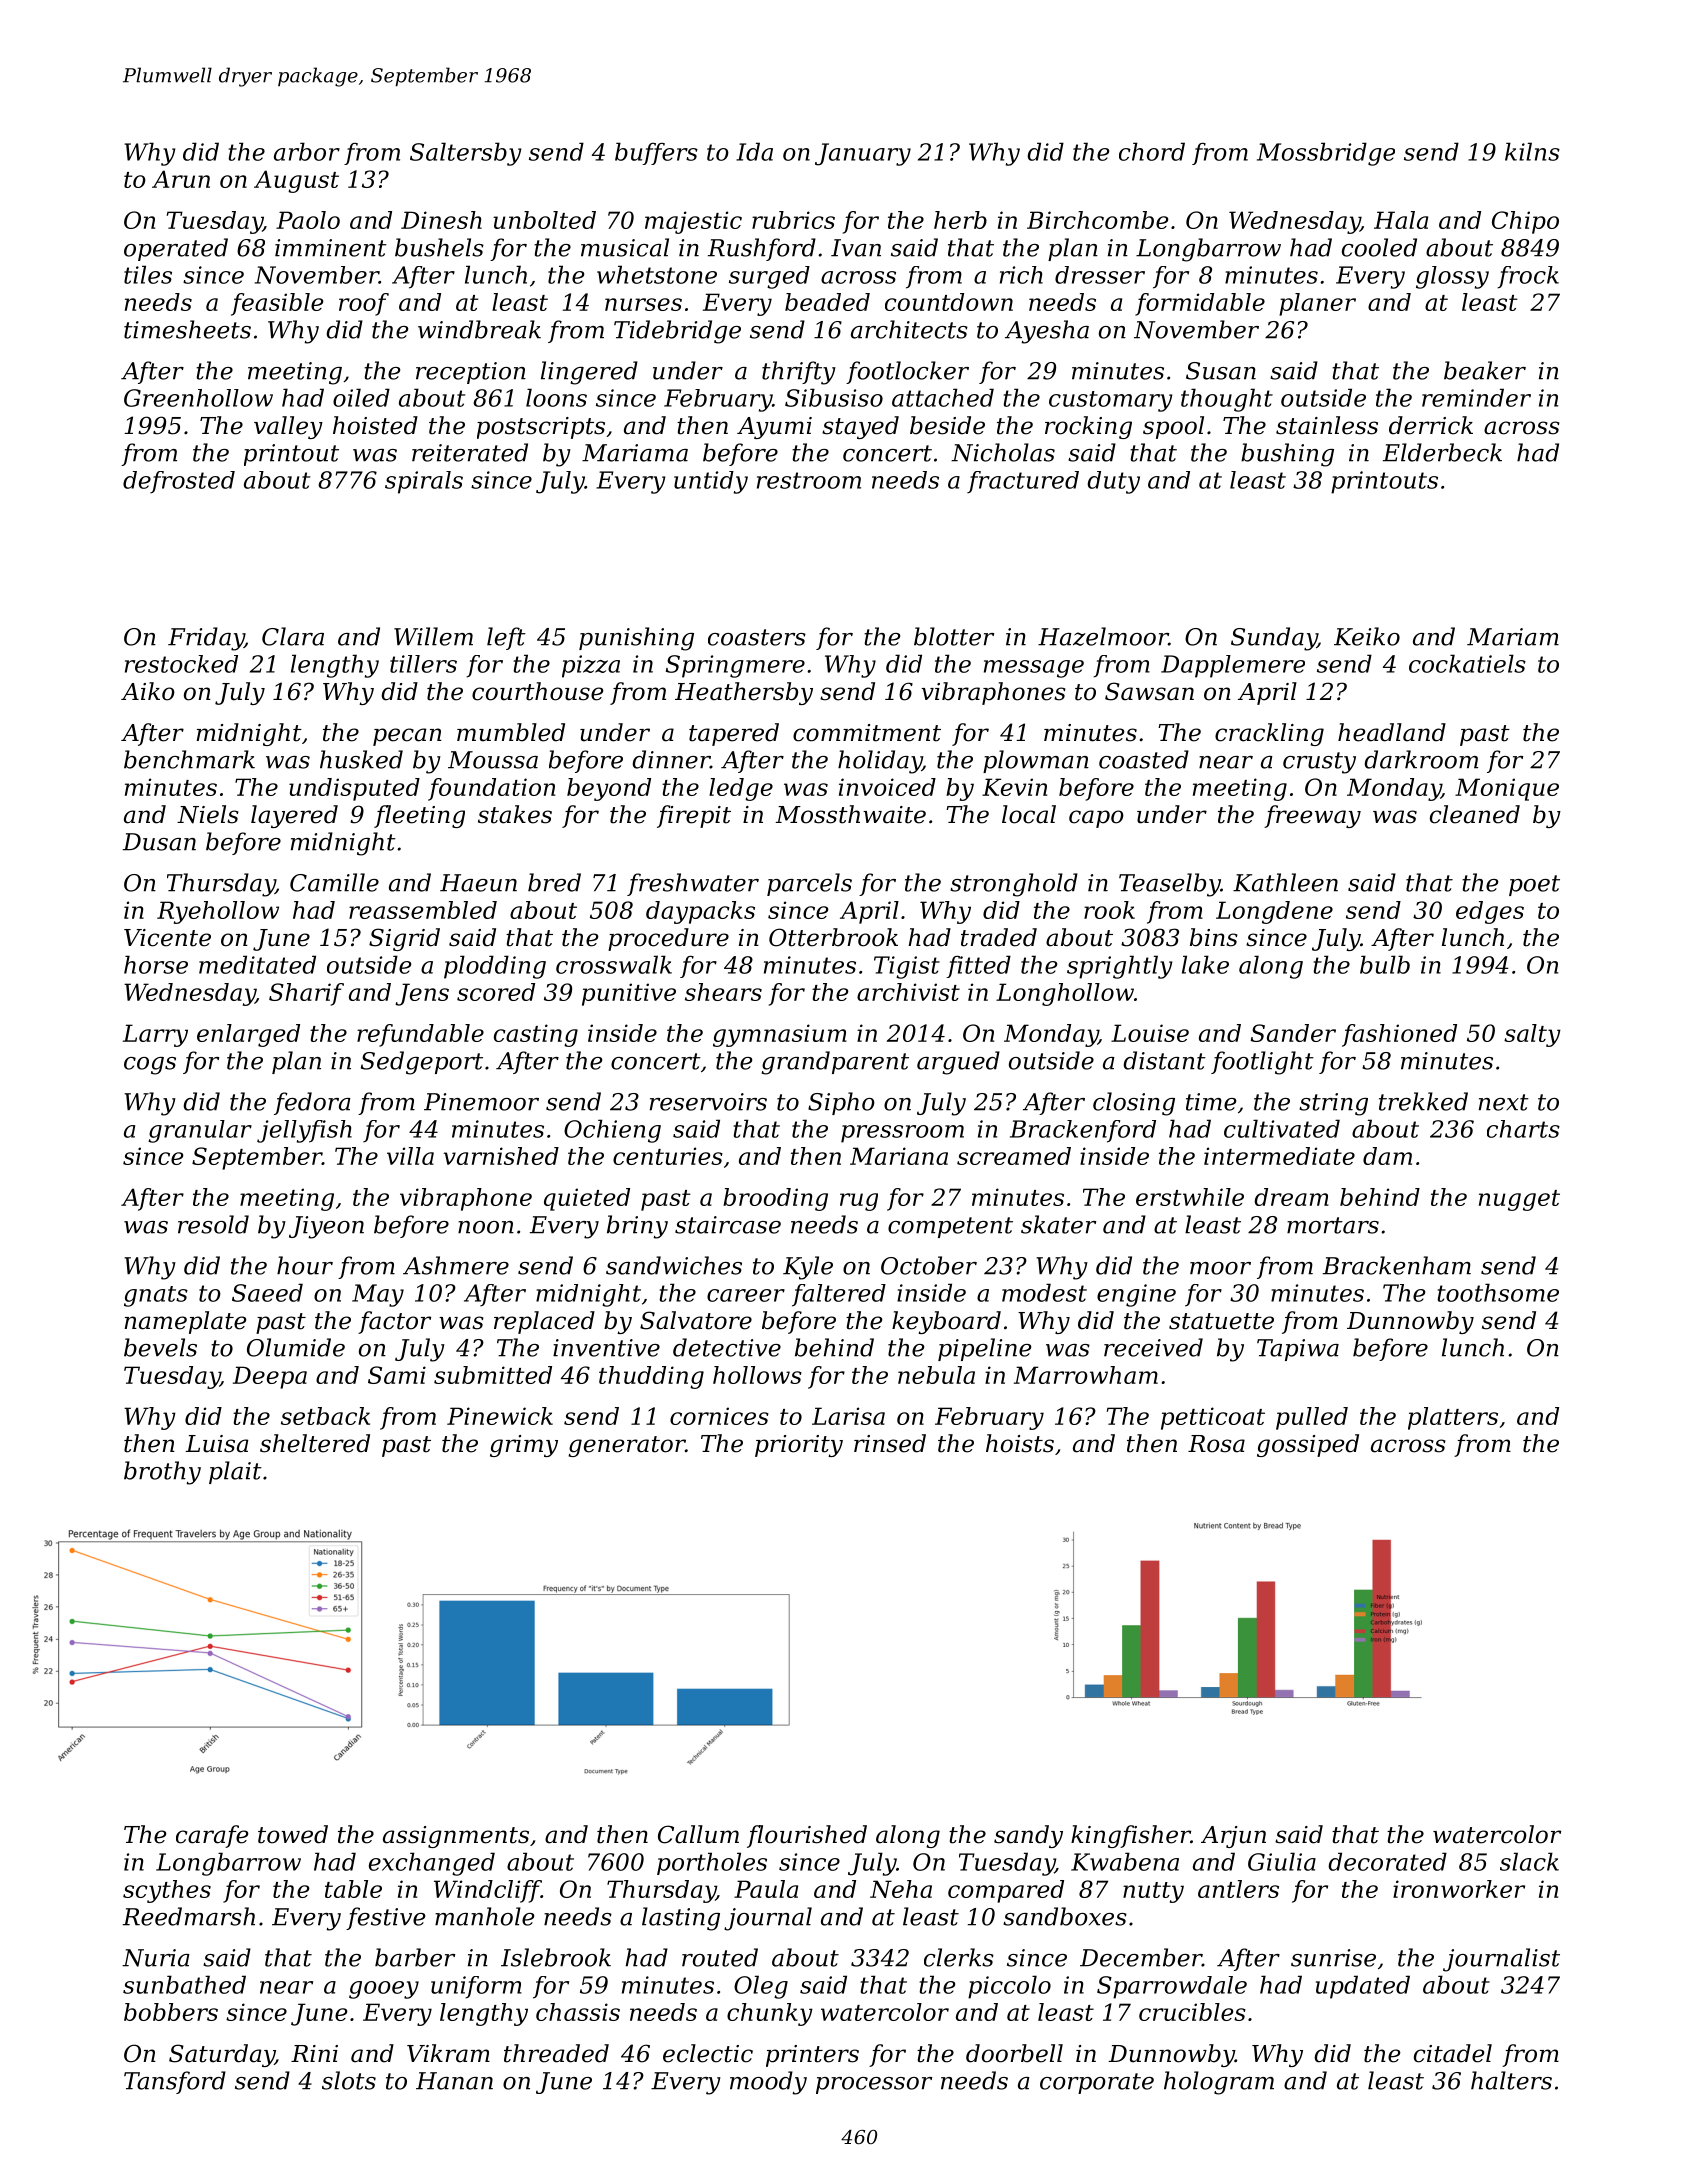  What do you see at coordinates (1529, 1861) in the image?
I see `slack` at bounding box center [1529, 1861].
